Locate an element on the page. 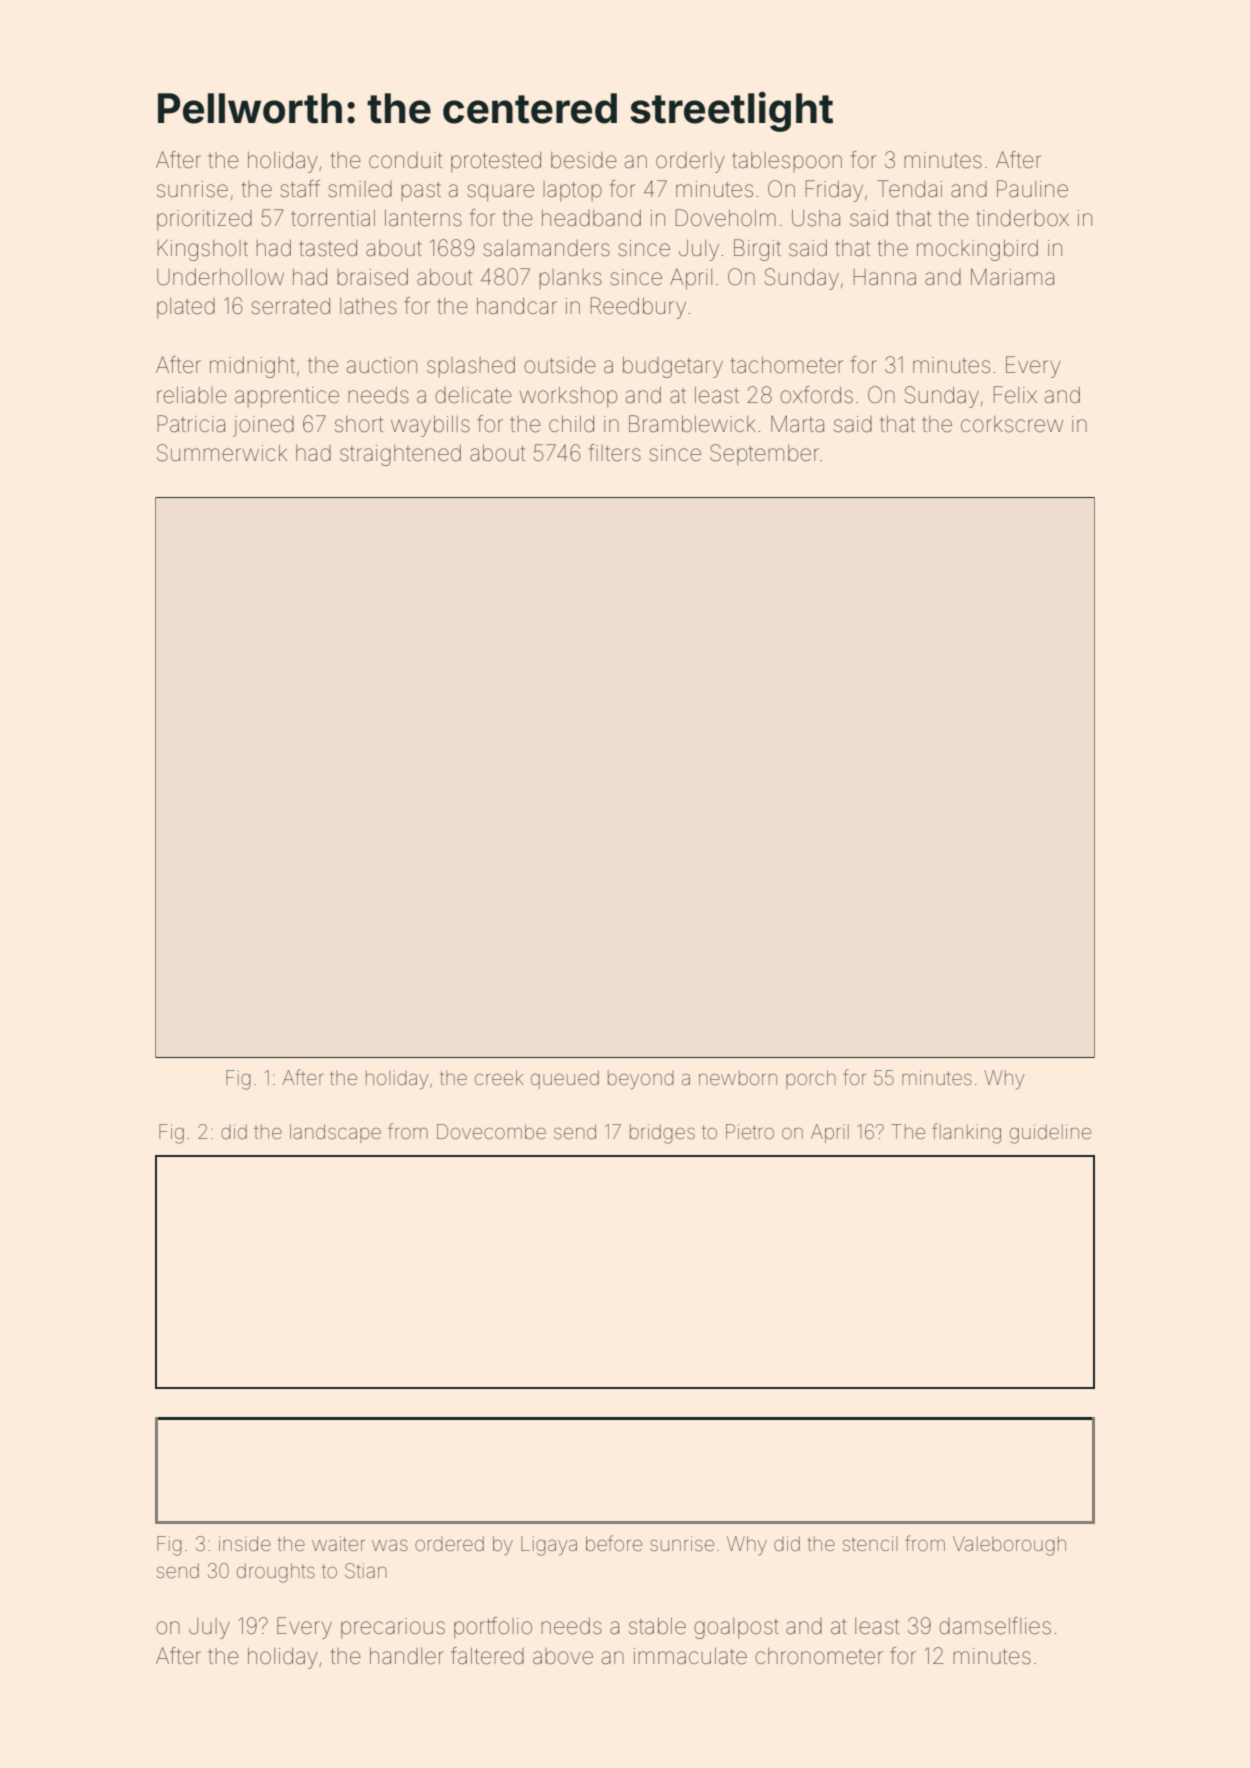 The image size is (1250, 1768). Dovecombe is located at coordinates (491, 1131).
